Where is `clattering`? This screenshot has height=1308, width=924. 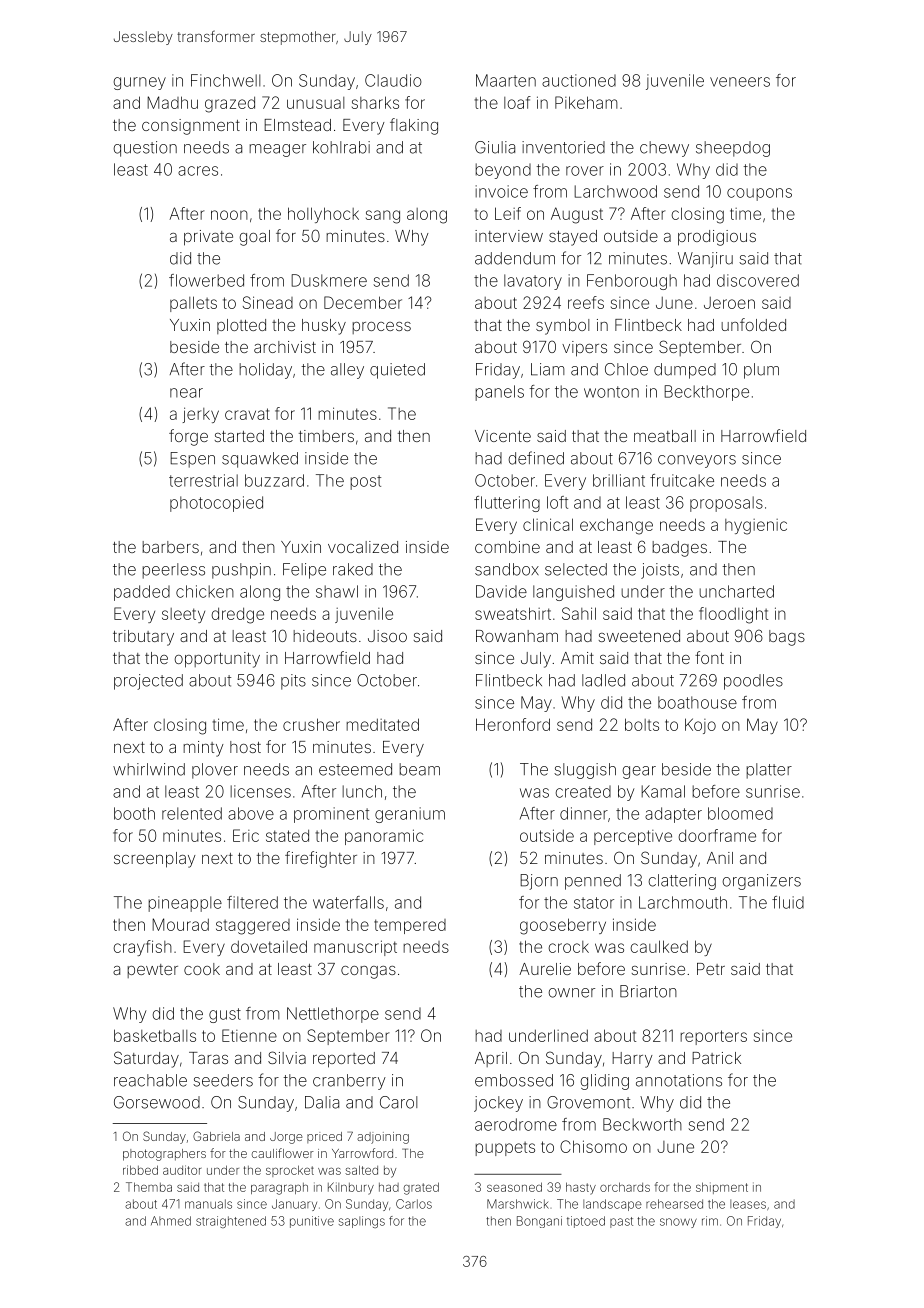 clattering is located at coordinates (682, 882).
